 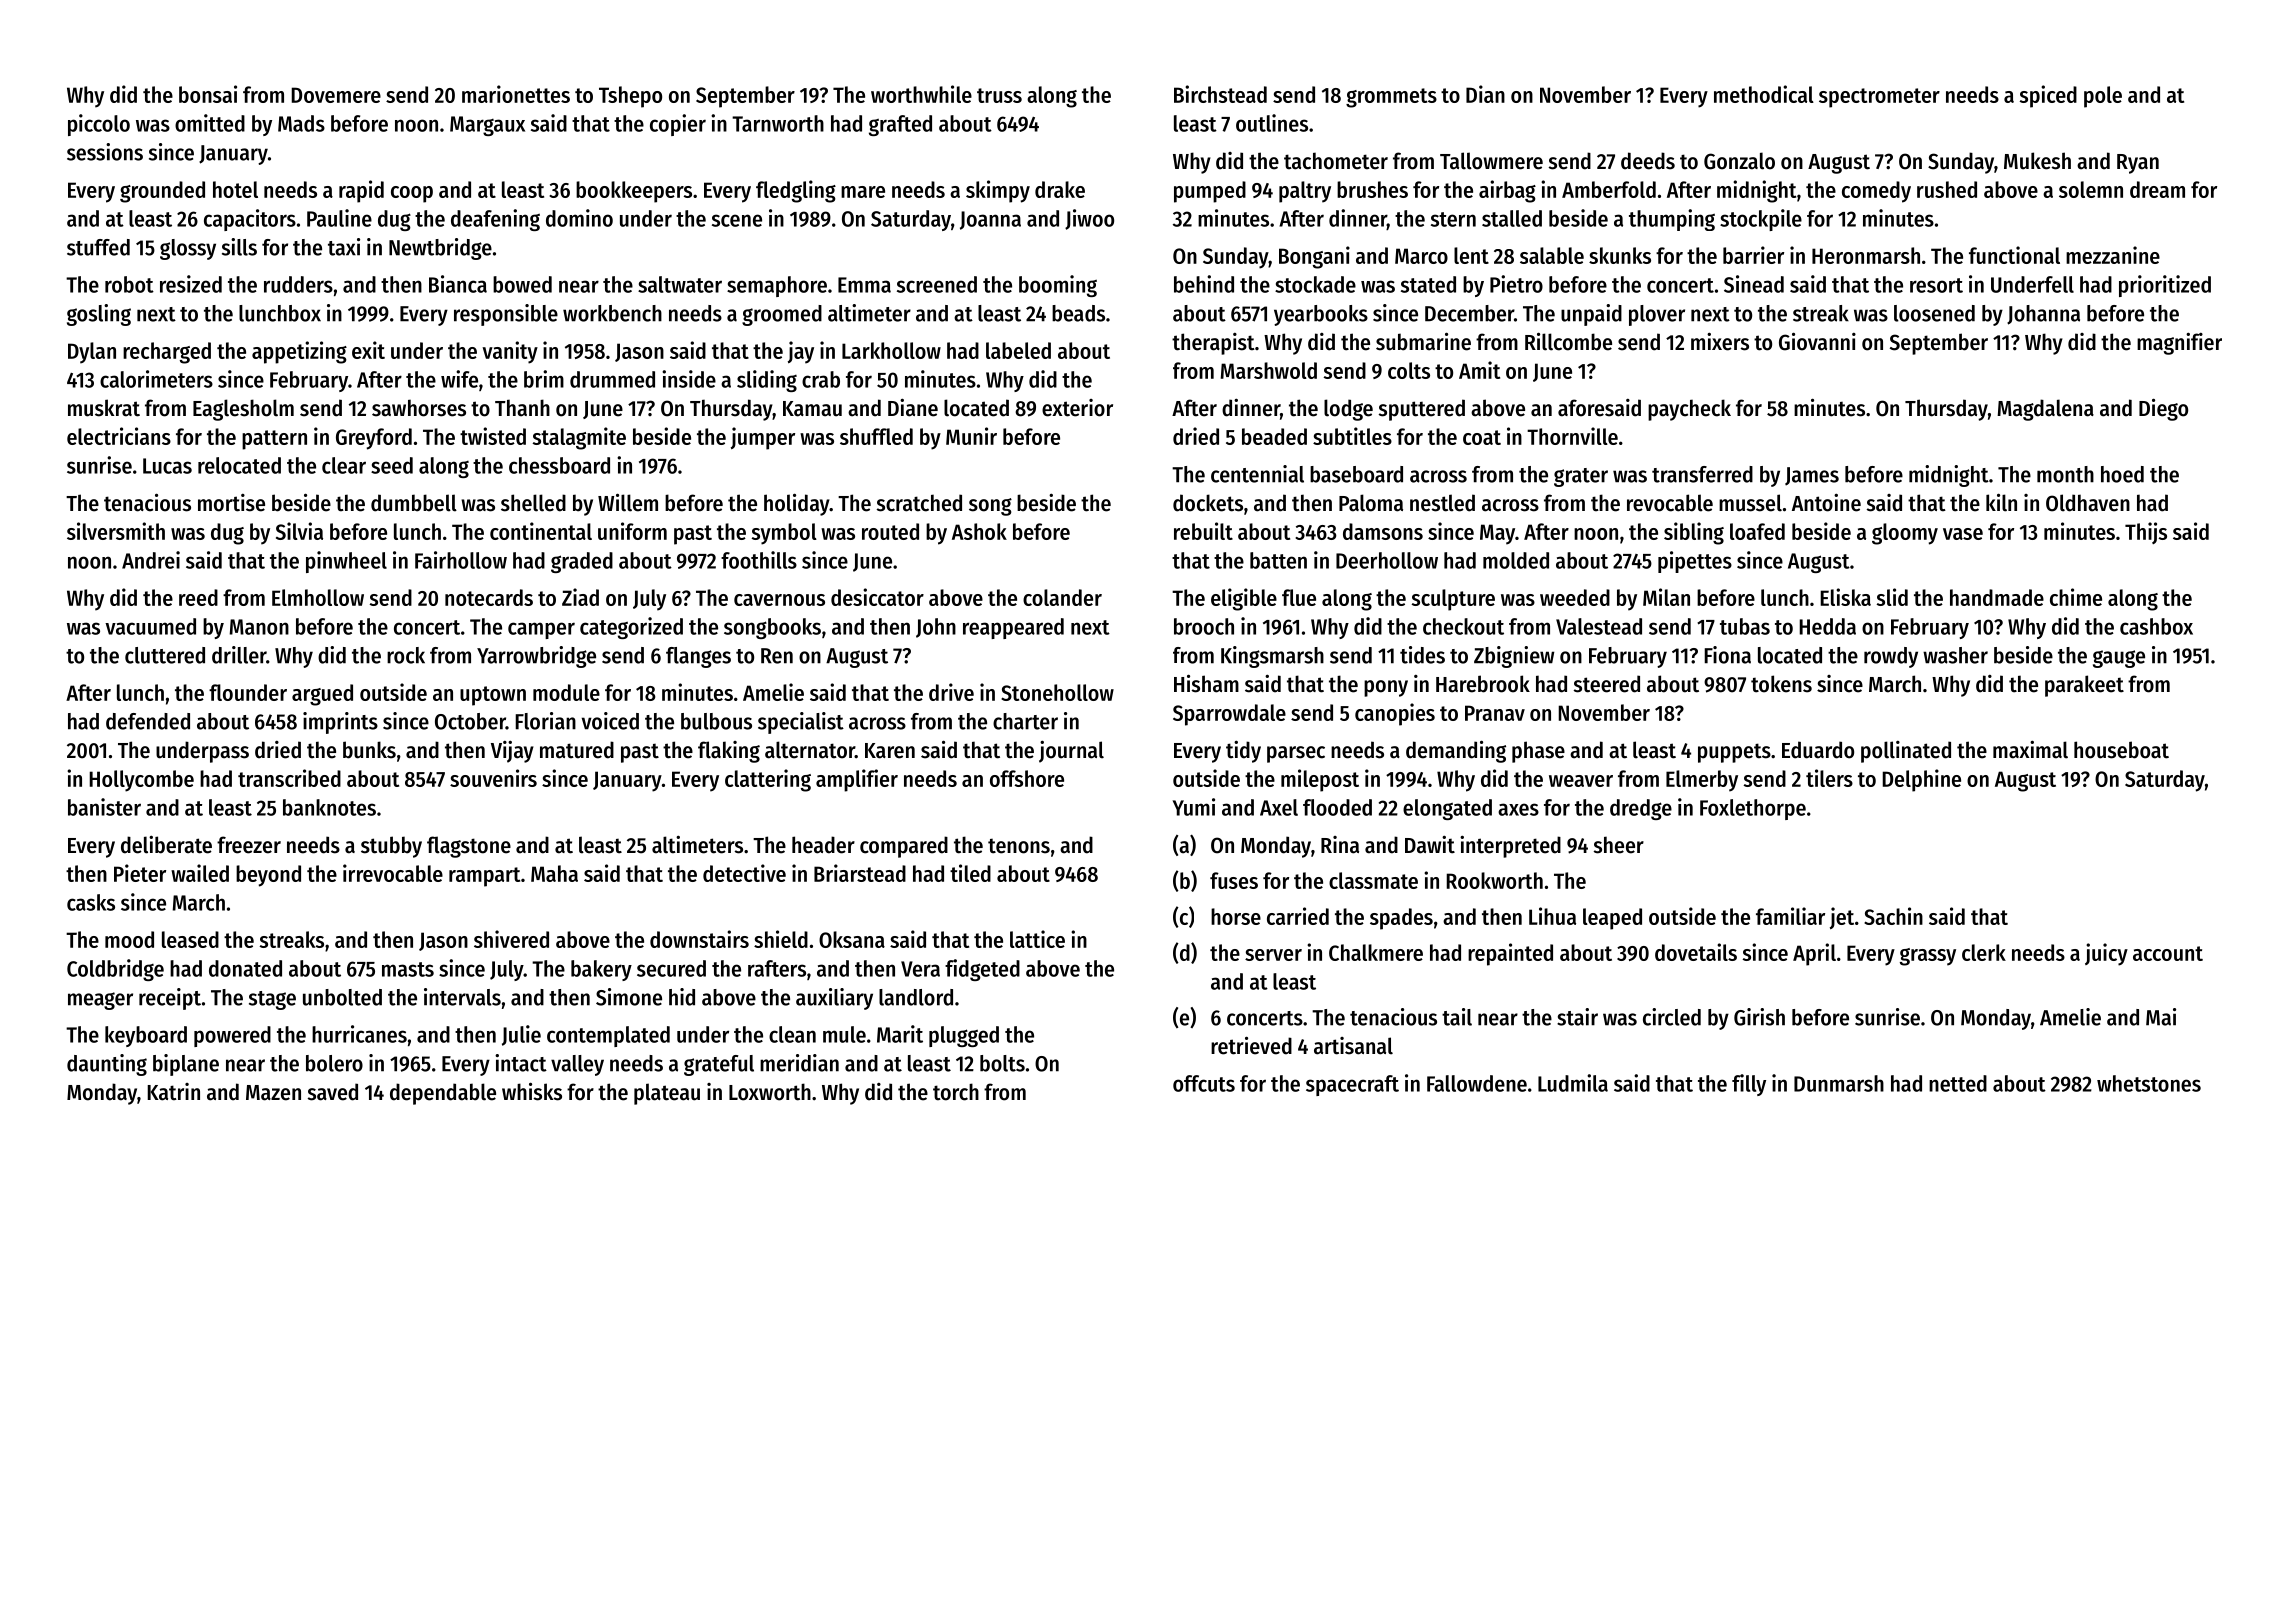 What do you see at coordinates (495, 220) in the document?
I see `deafening` at bounding box center [495, 220].
